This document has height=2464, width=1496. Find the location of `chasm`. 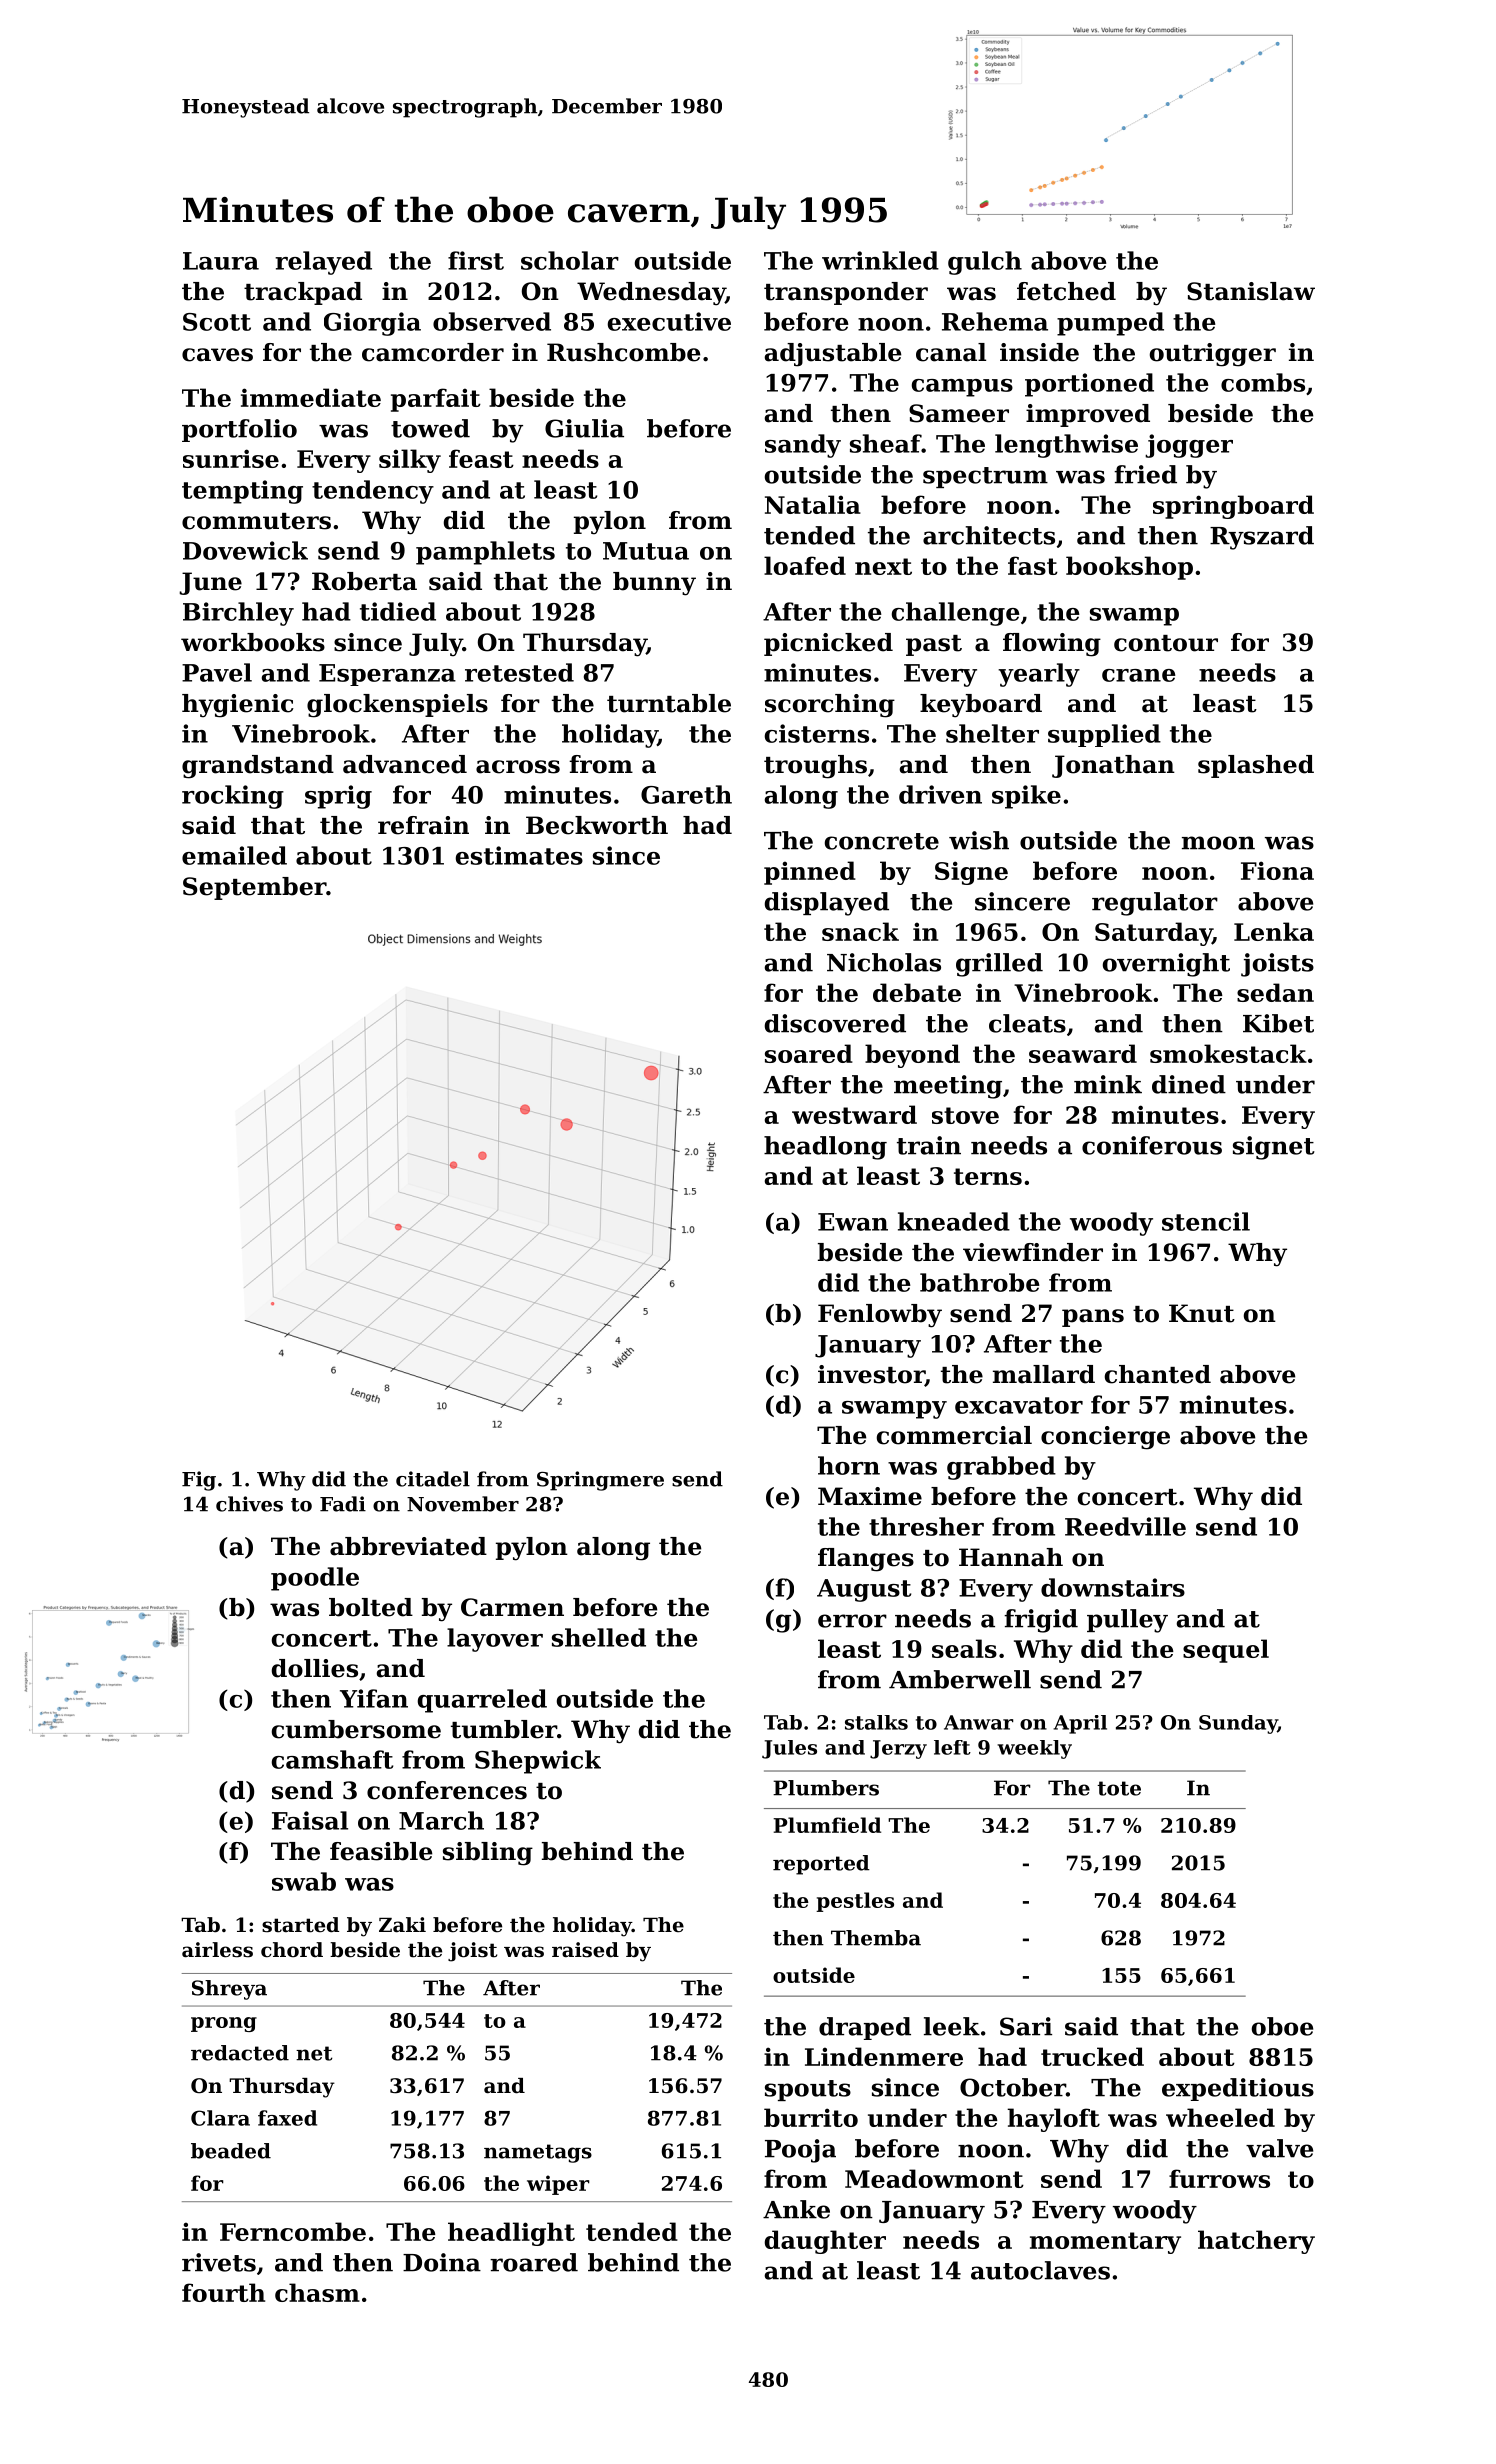

chasm is located at coordinates (317, 2292).
